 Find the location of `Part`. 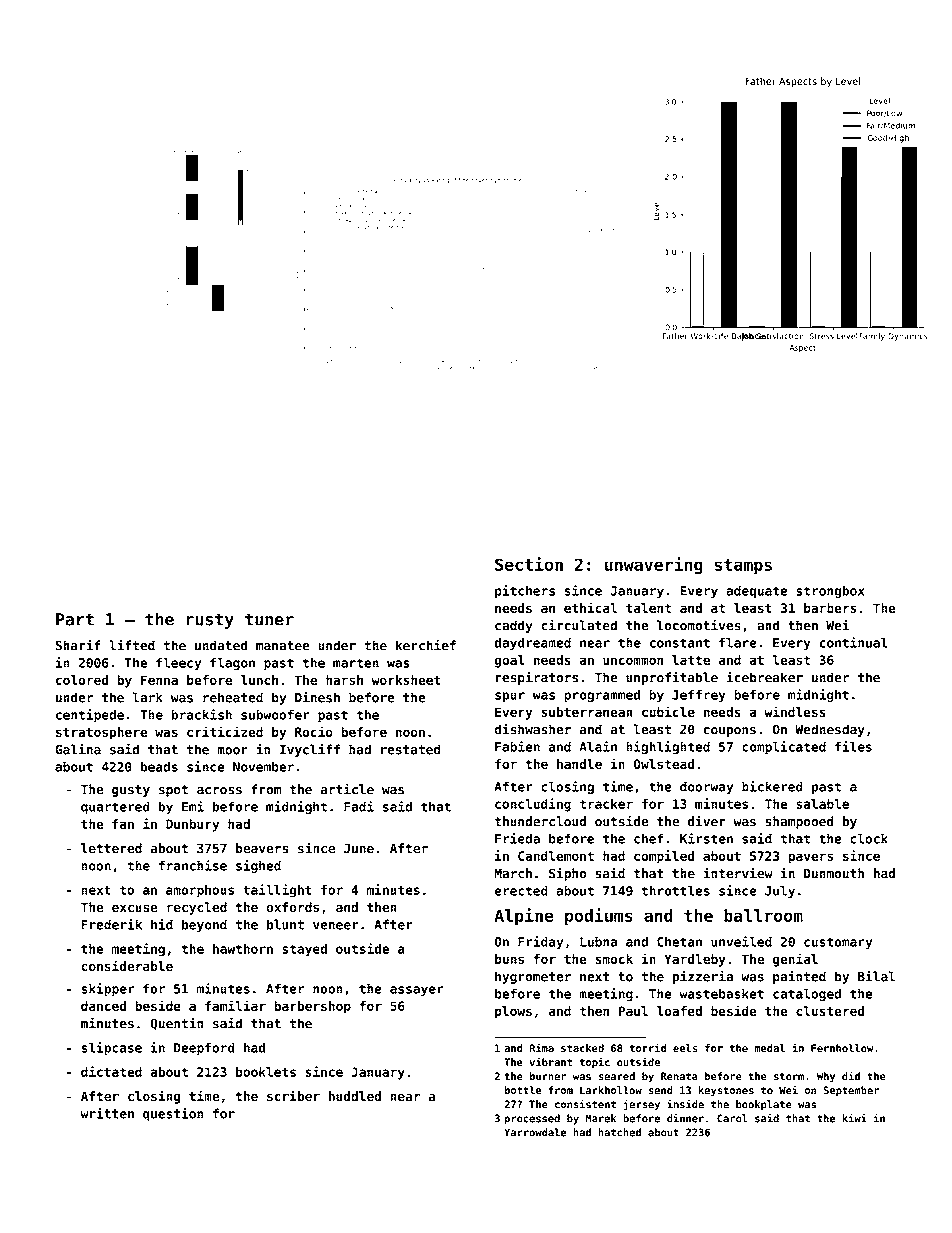

Part is located at coordinates (75, 619).
